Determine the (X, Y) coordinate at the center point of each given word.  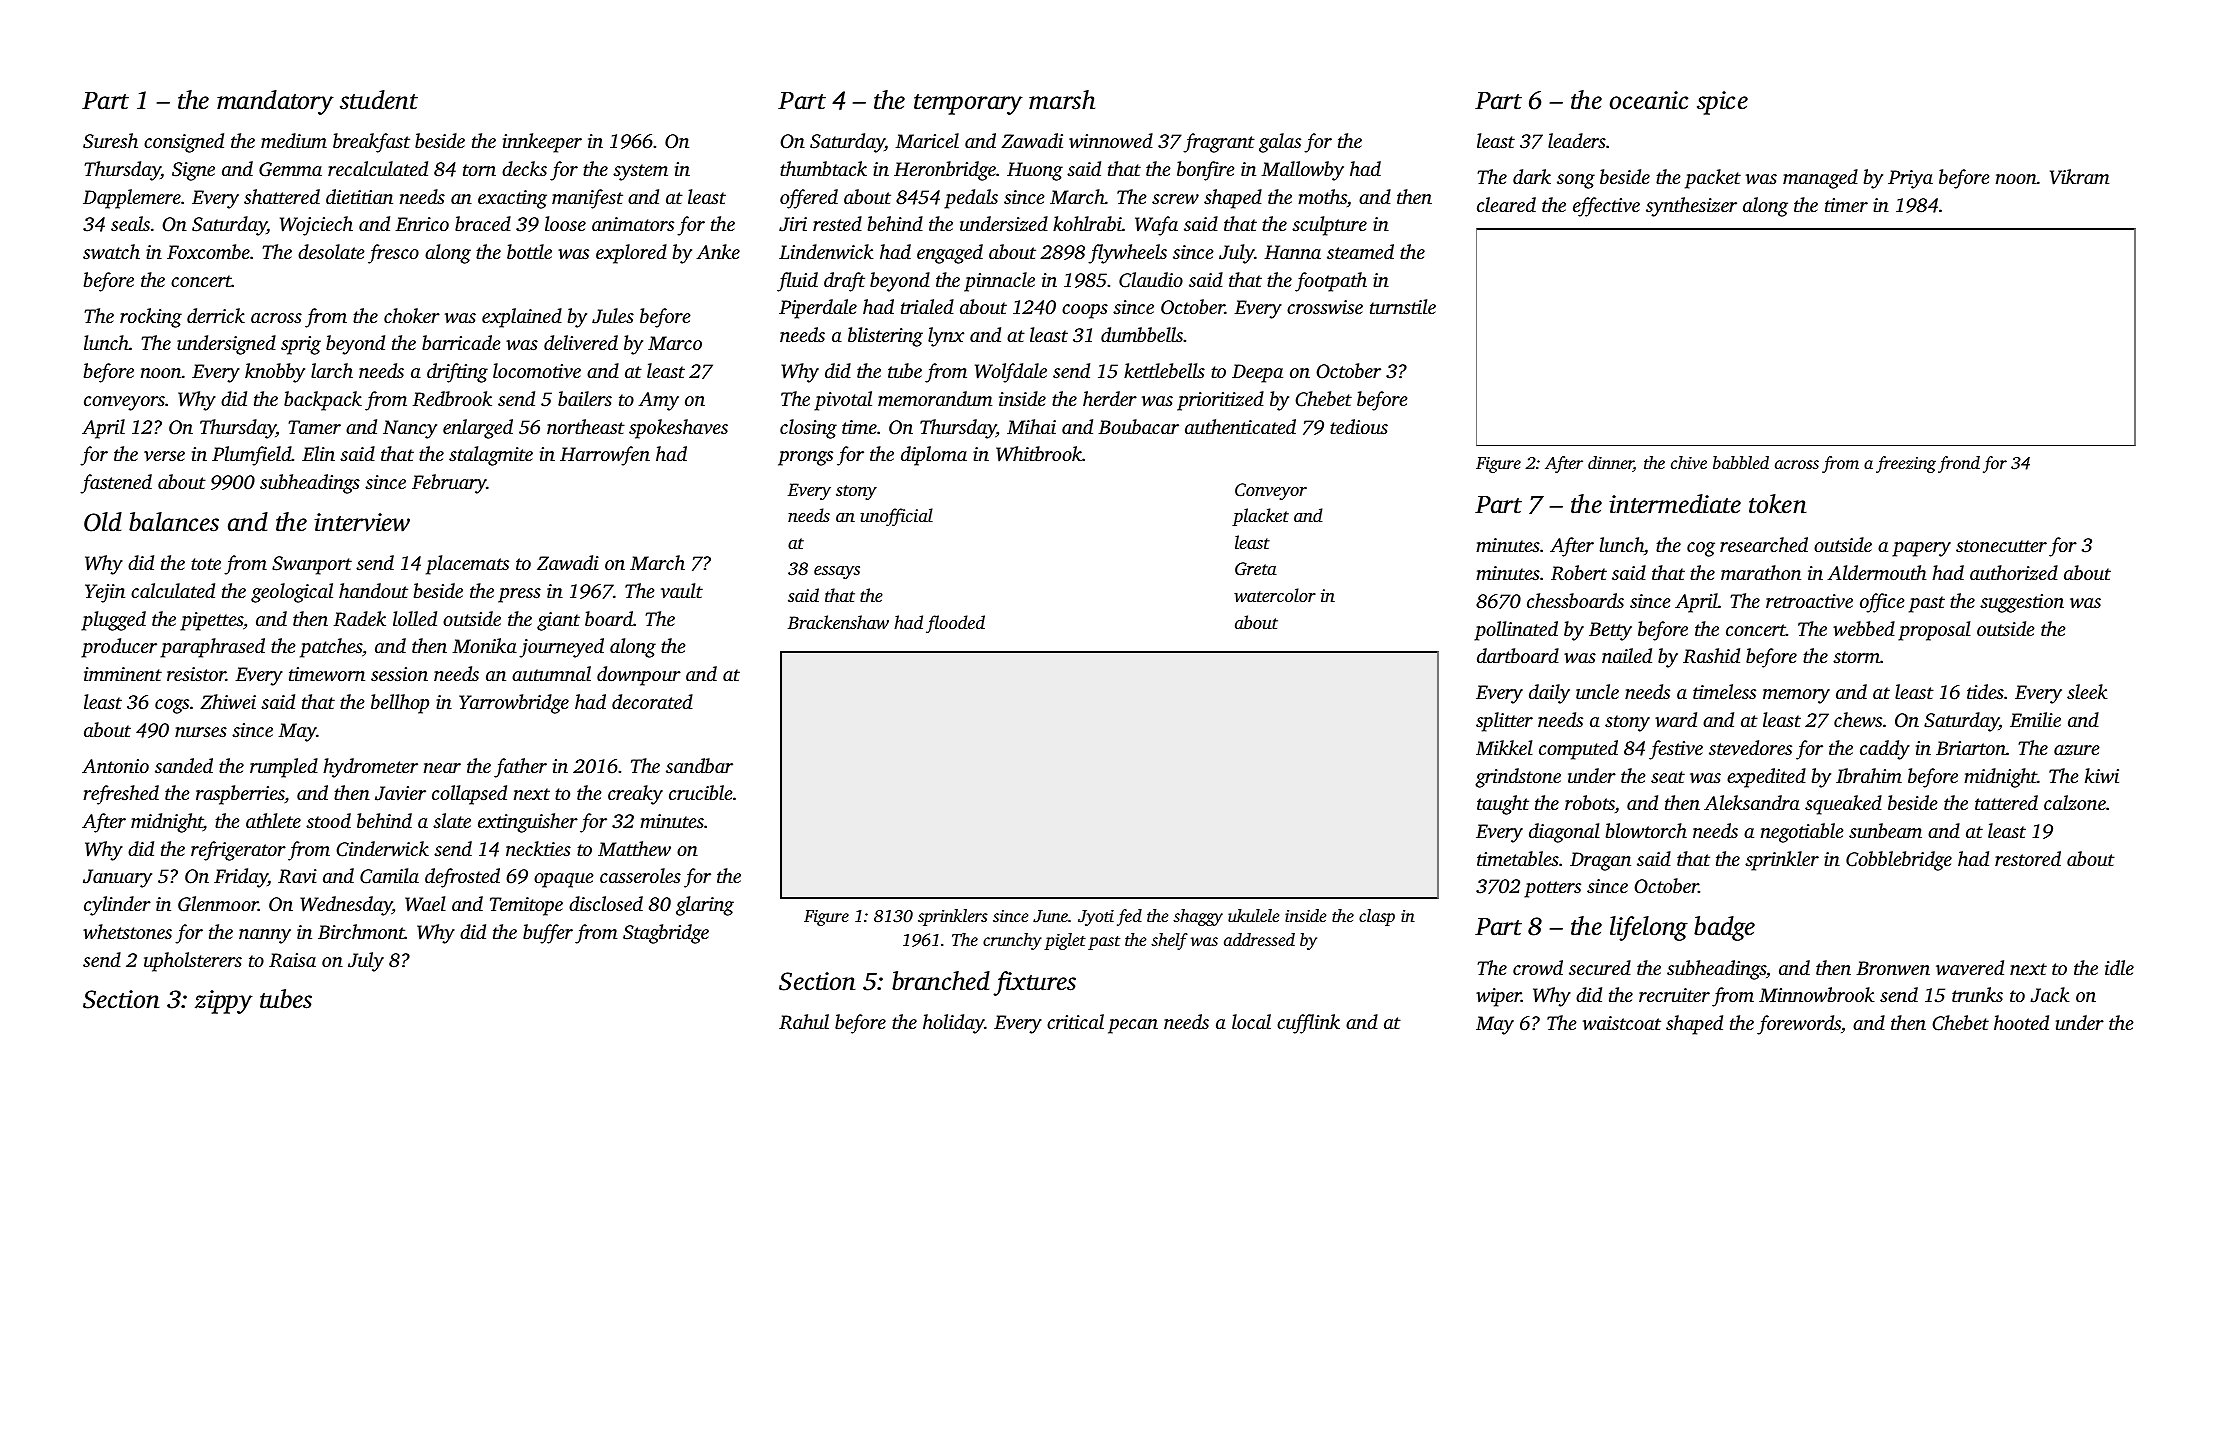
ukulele (1253, 915)
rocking (151, 318)
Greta (1256, 569)
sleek (2087, 691)
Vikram (2079, 177)
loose (565, 223)
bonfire (1205, 171)
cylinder (117, 906)
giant (558, 621)
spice (1722, 103)
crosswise (1325, 307)
